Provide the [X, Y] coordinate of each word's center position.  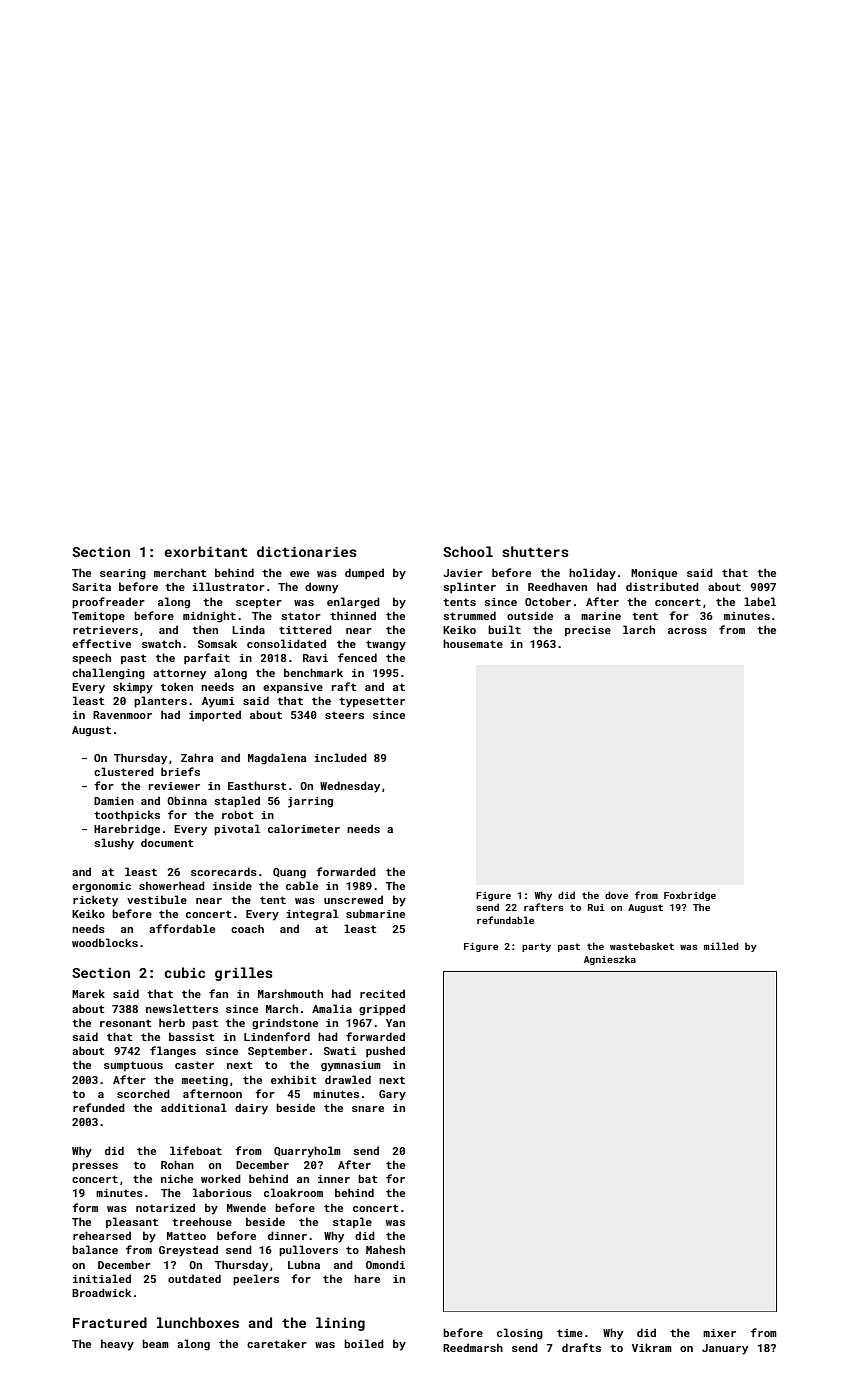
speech [91, 658]
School [468, 551]
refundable [505, 920]
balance [95, 1249]
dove [616, 895]
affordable [182, 928]
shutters [535, 551]
